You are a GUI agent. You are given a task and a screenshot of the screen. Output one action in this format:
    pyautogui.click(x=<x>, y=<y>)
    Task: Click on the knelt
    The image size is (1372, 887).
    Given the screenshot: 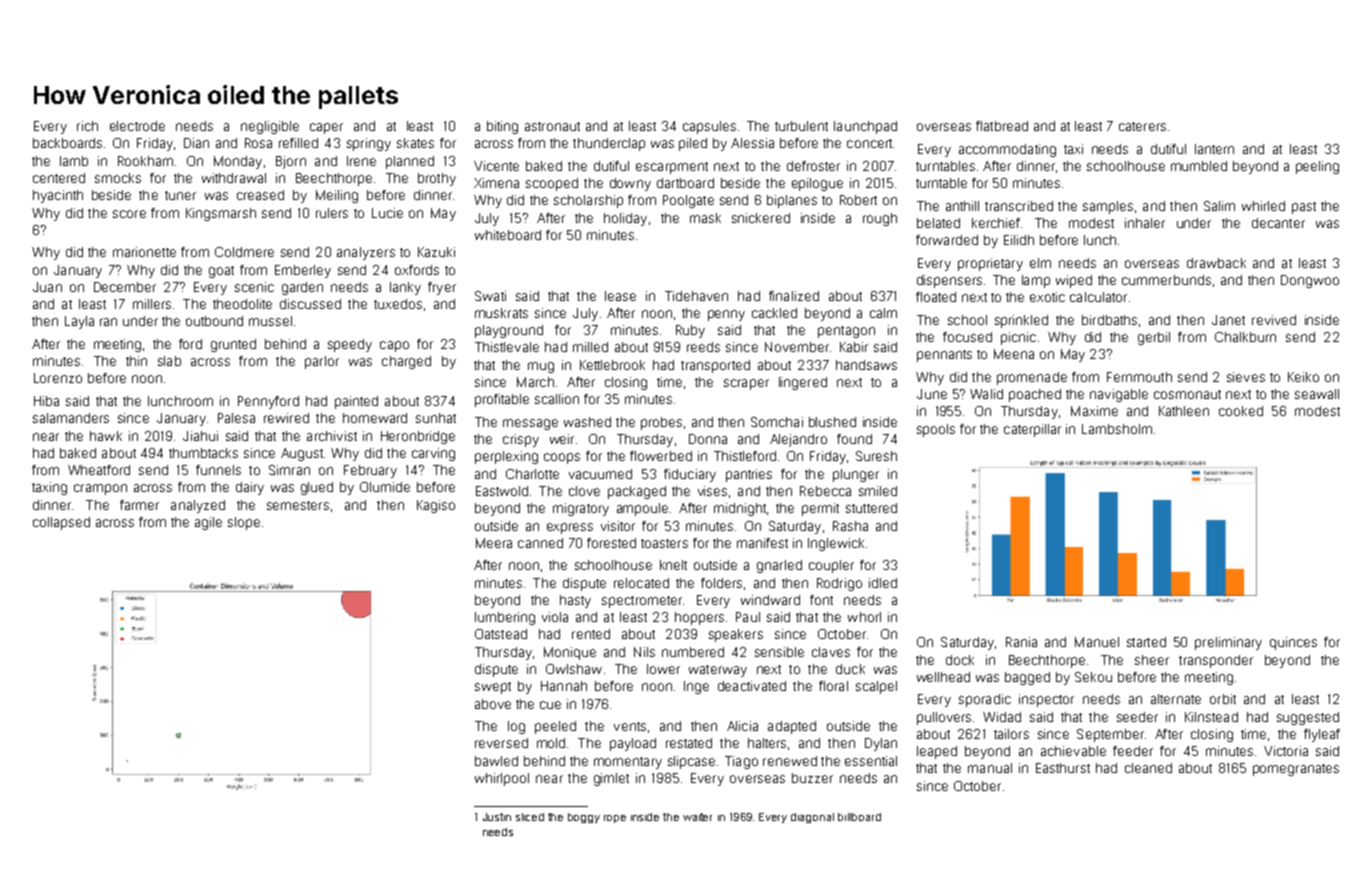 What is the action you would take?
    pyautogui.click(x=673, y=565)
